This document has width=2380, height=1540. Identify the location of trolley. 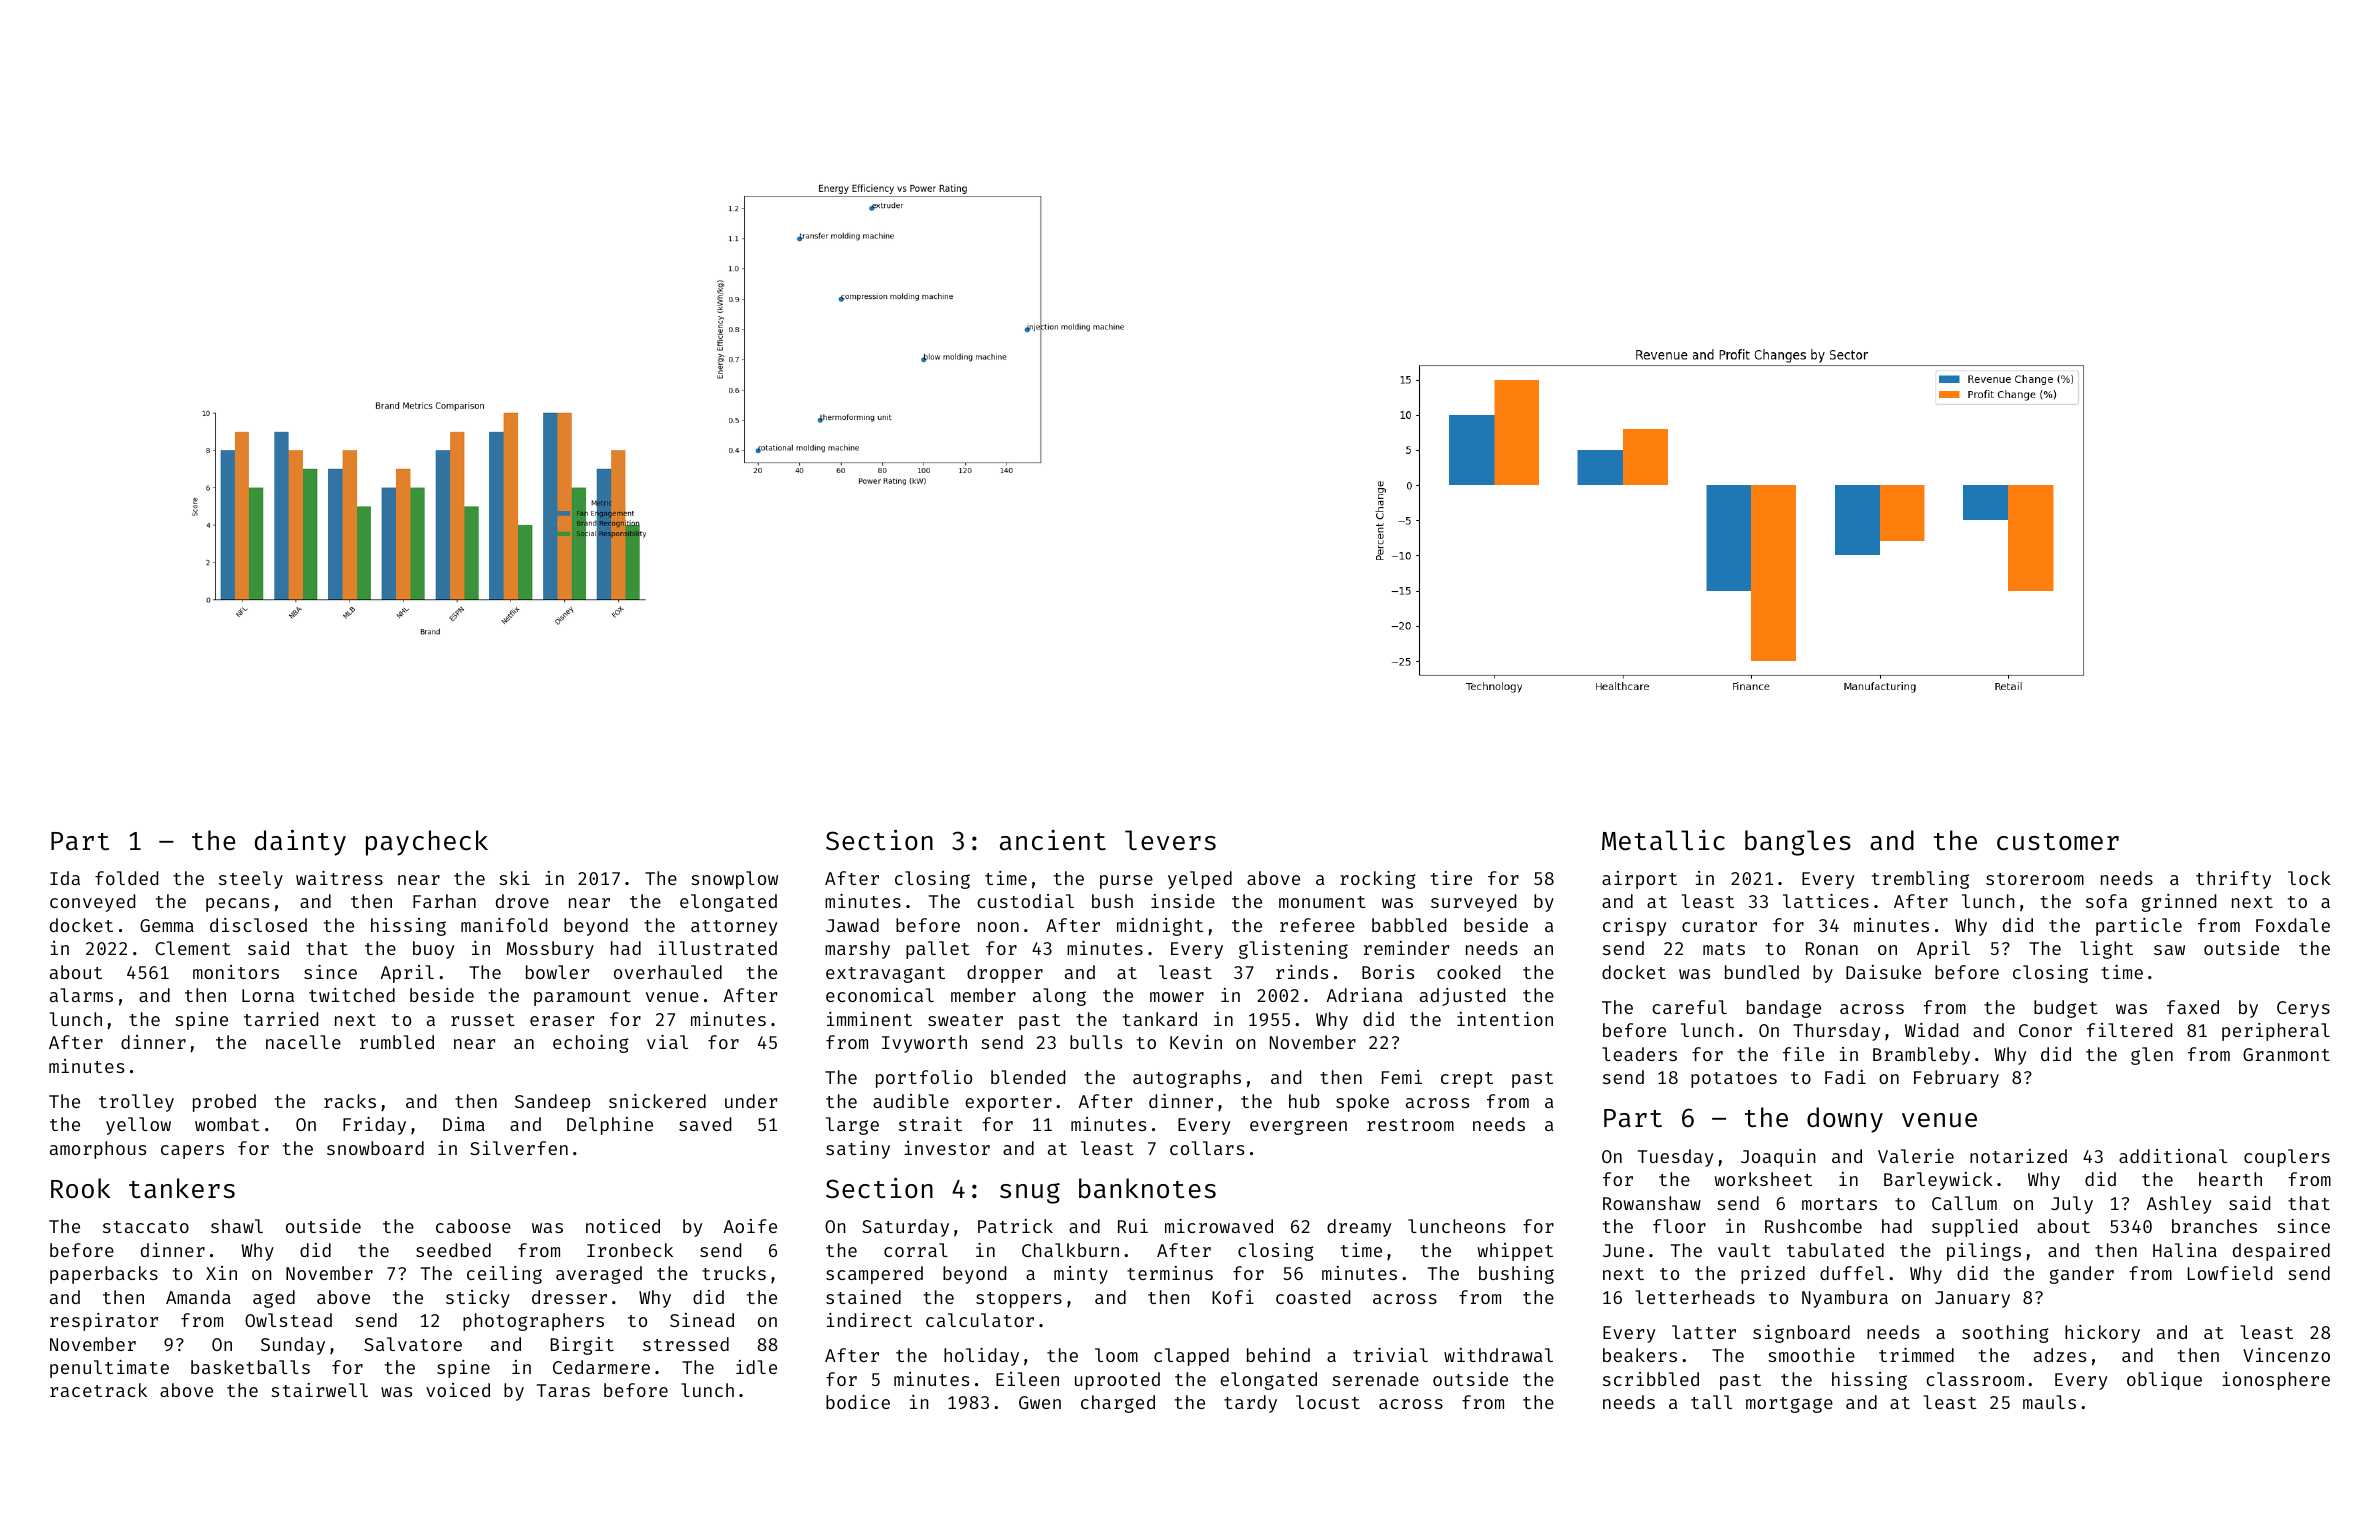
(136, 1103).
